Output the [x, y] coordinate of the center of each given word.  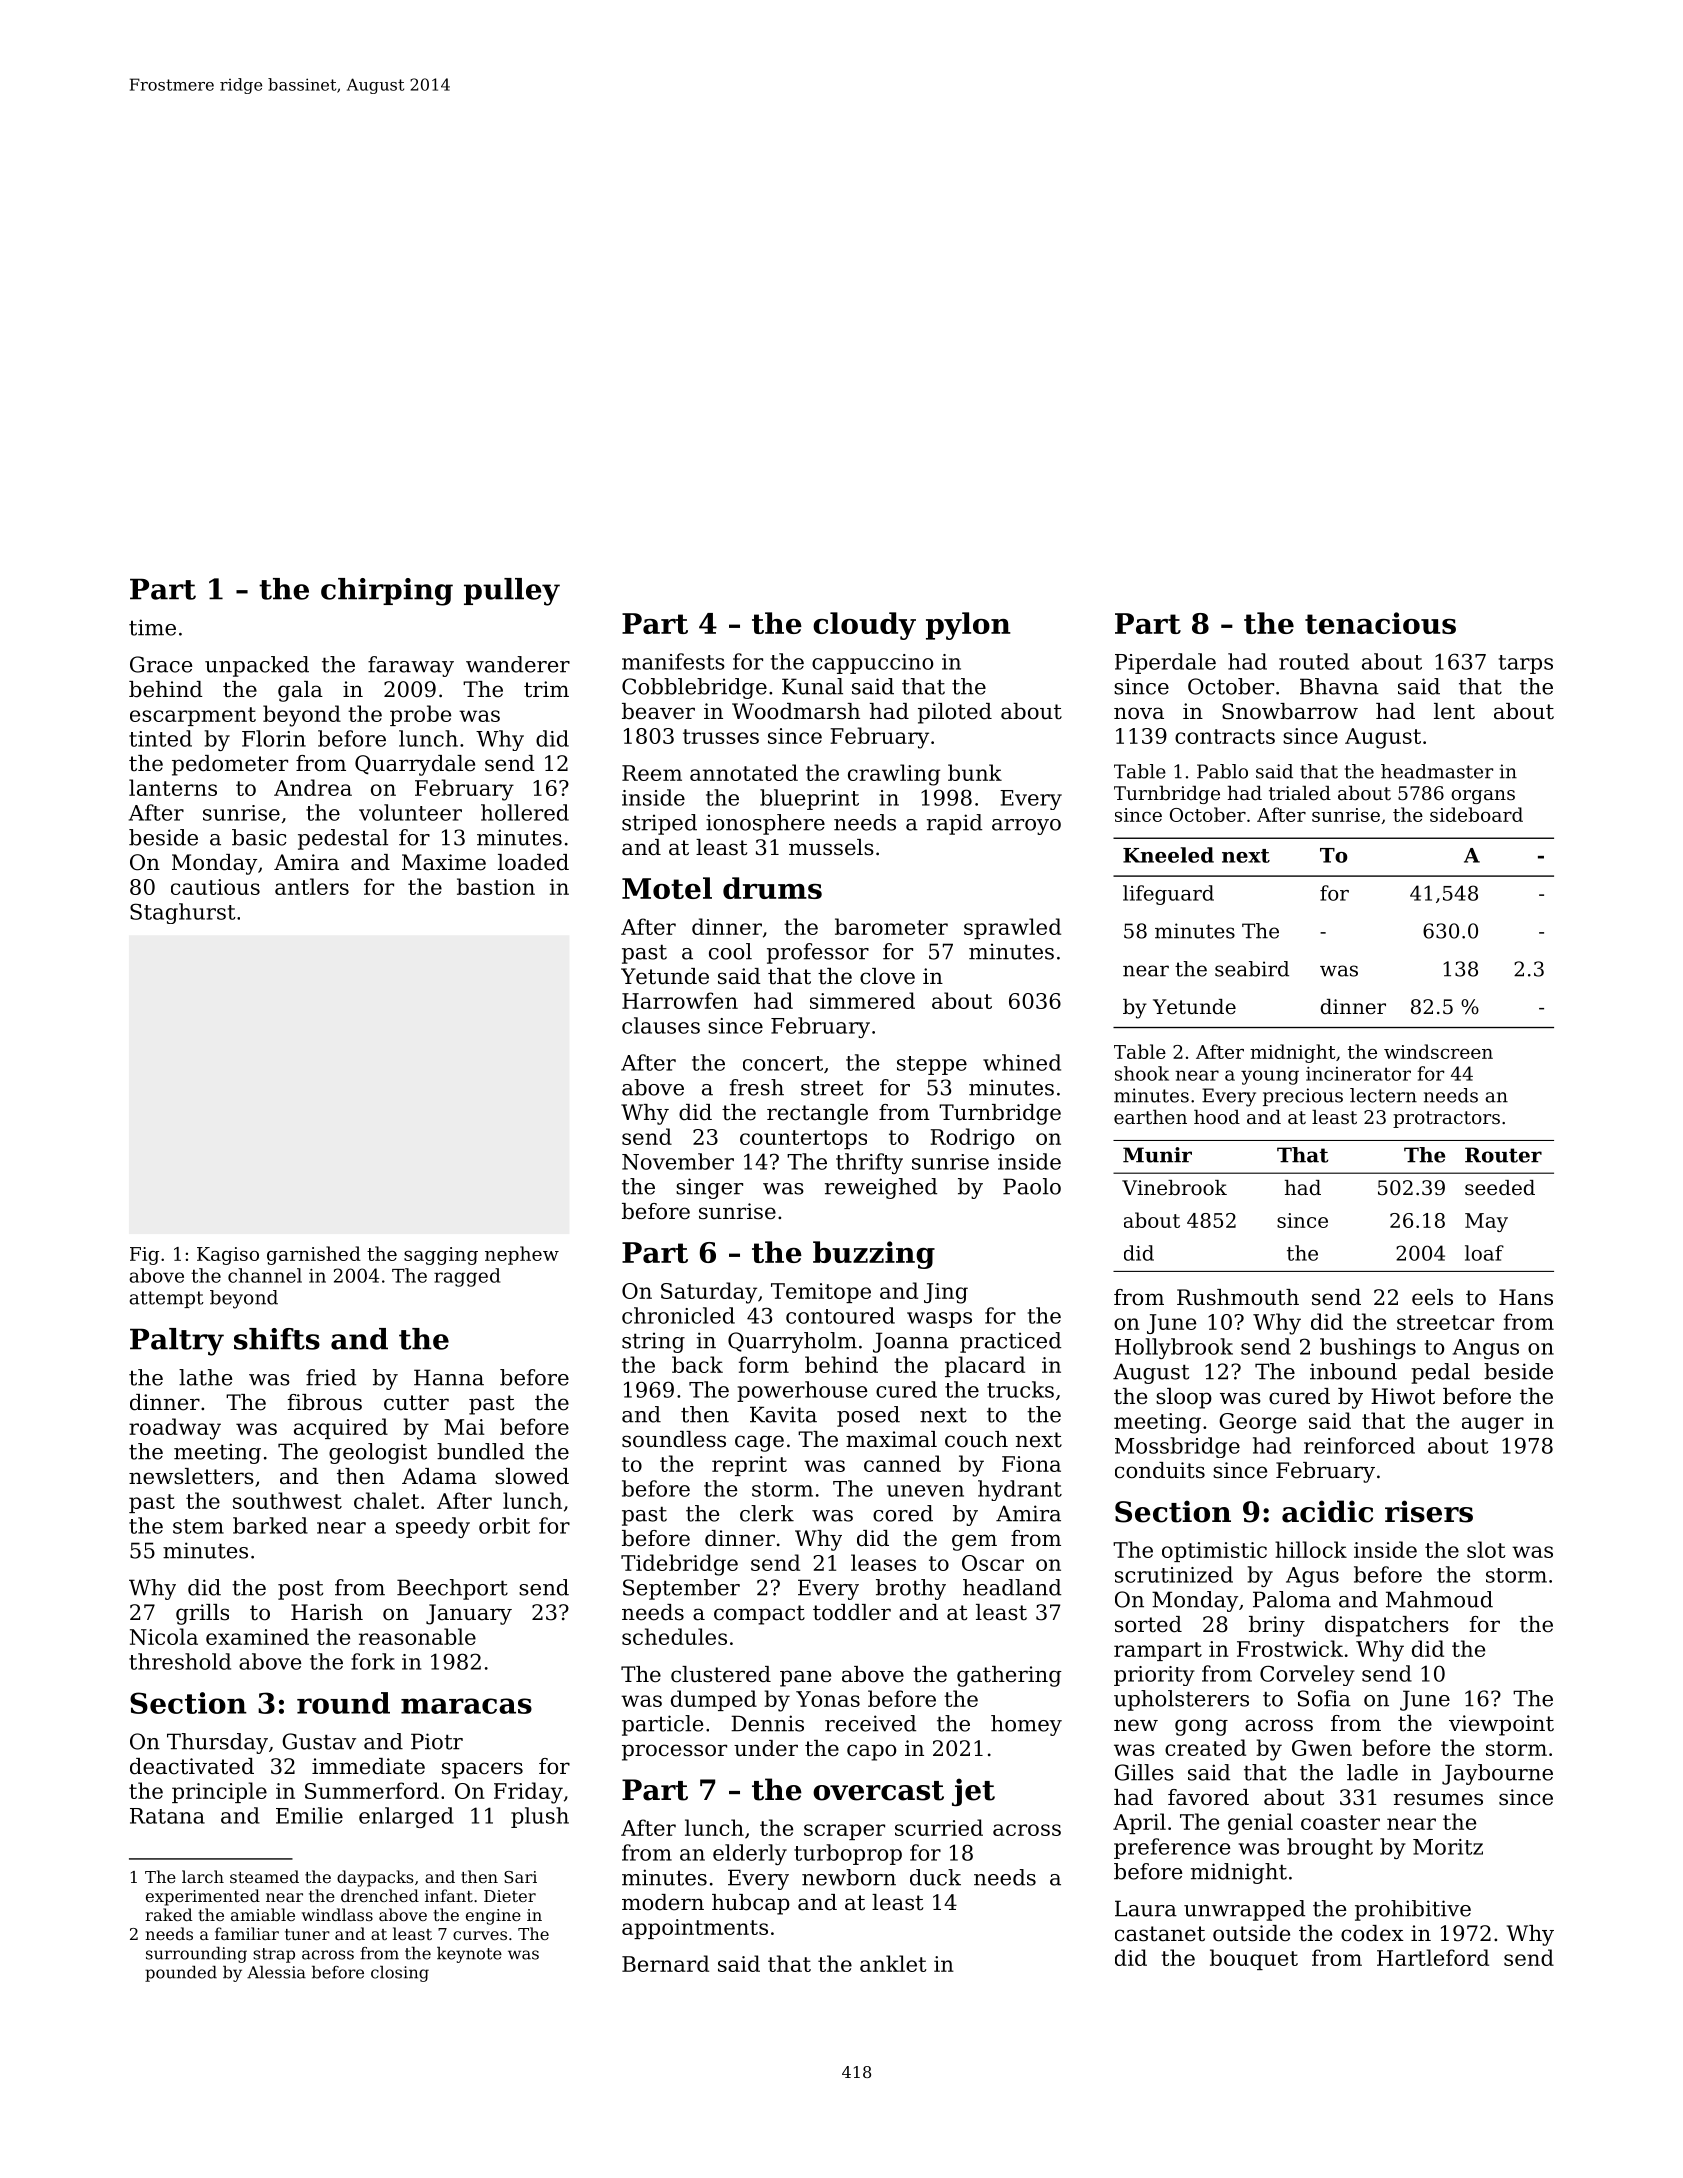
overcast [878, 1791]
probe [420, 715]
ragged [467, 1277]
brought [1330, 1848]
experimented [203, 1897]
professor [818, 953]
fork [373, 1661]
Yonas [828, 1699]
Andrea [313, 787]
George [1257, 1423]
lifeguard [1168, 895]
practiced [1010, 1342]
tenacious [1380, 623]
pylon [968, 626]
